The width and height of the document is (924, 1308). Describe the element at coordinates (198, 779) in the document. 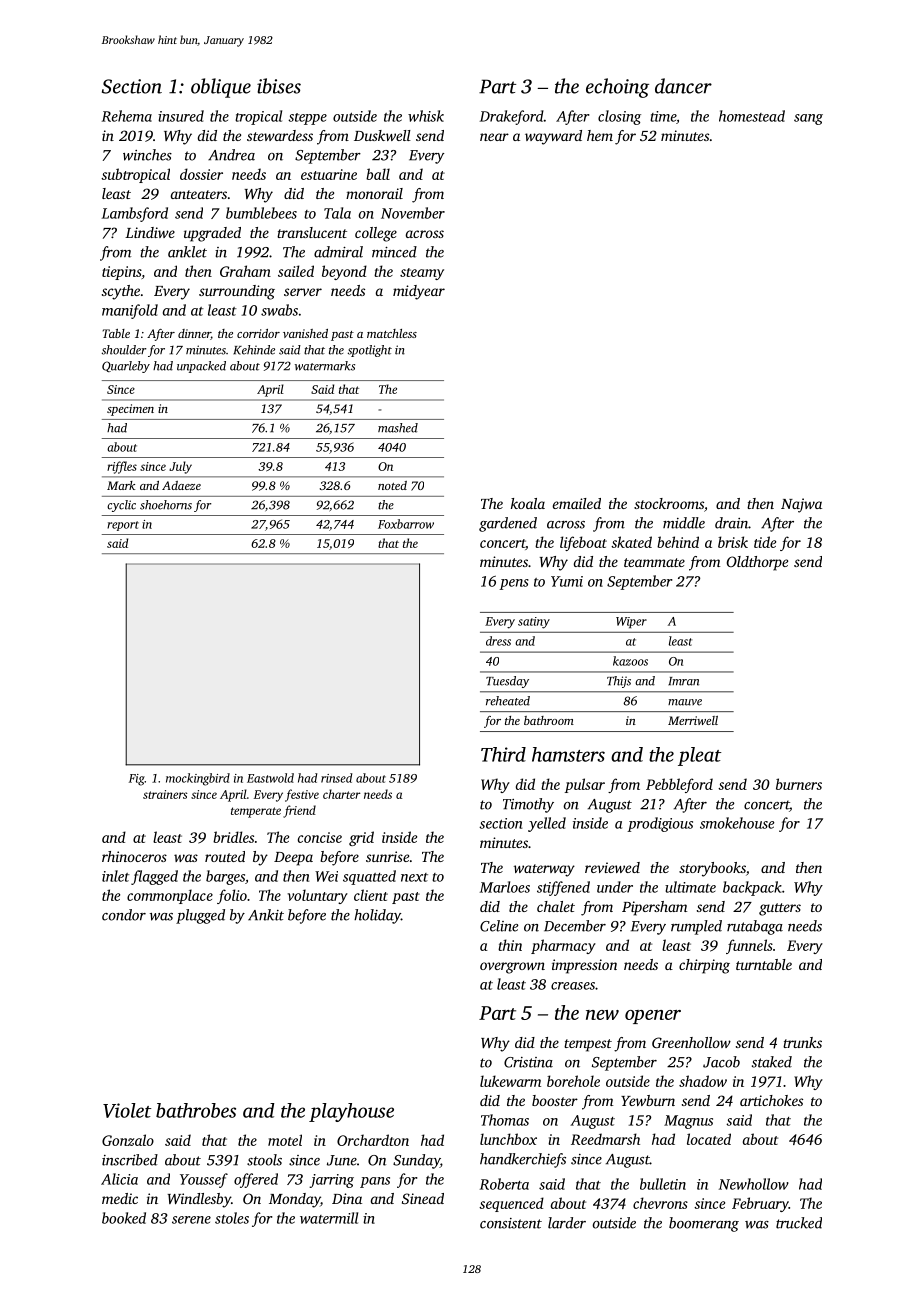

I see `mockingbird` at that location.
